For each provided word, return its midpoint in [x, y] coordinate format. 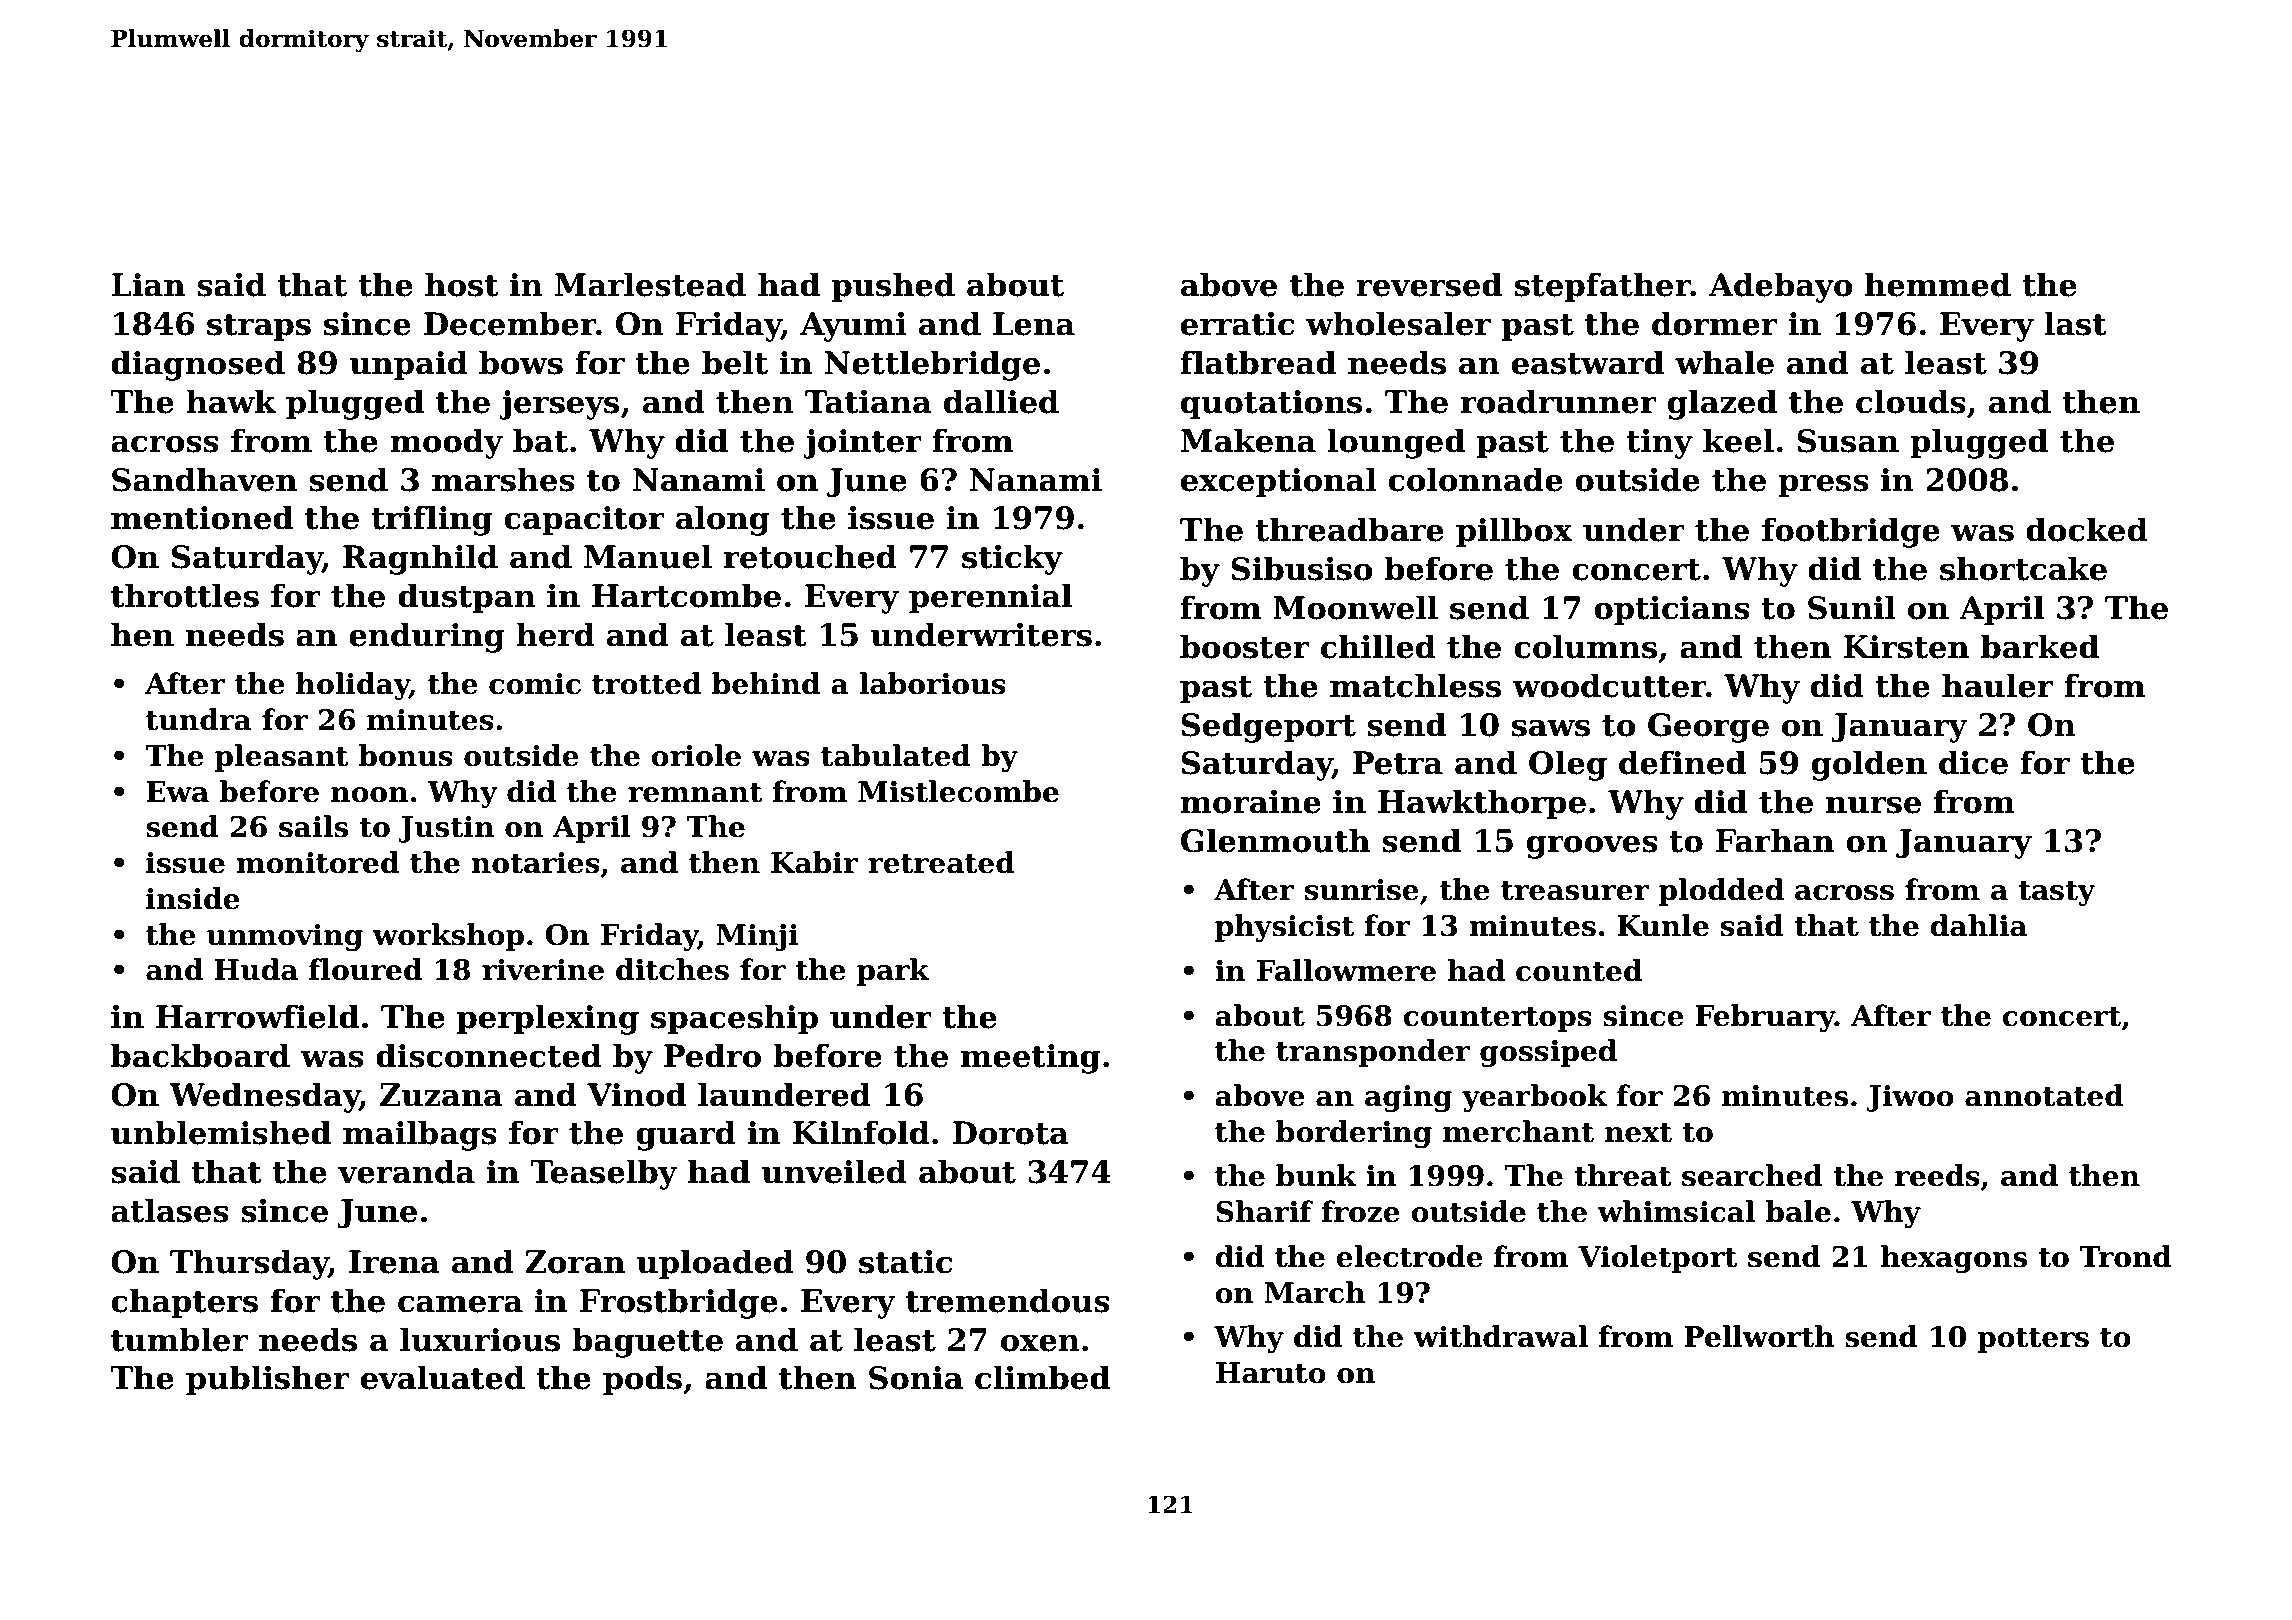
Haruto [1271, 1373]
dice [1973, 762]
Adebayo [1781, 287]
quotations [1271, 405]
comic [535, 684]
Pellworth [1759, 1336]
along [723, 520]
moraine [1250, 802]
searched [1752, 1175]
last [2075, 323]
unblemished [221, 1132]
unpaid [409, 365]
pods [642, 1380]
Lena [1034, 324]
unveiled [834, 1171]
